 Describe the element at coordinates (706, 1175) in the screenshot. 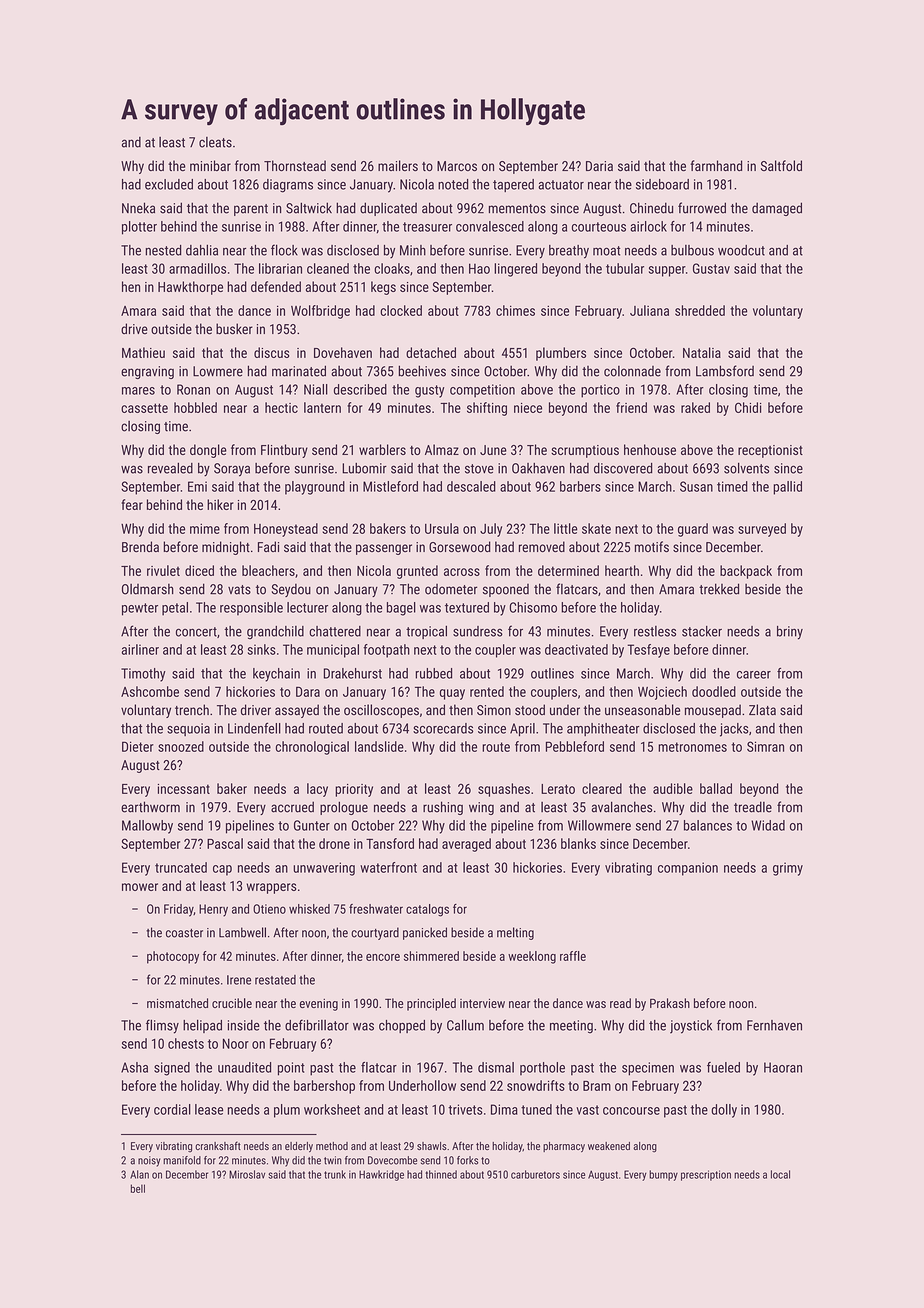

I see `prescription` at that location.
